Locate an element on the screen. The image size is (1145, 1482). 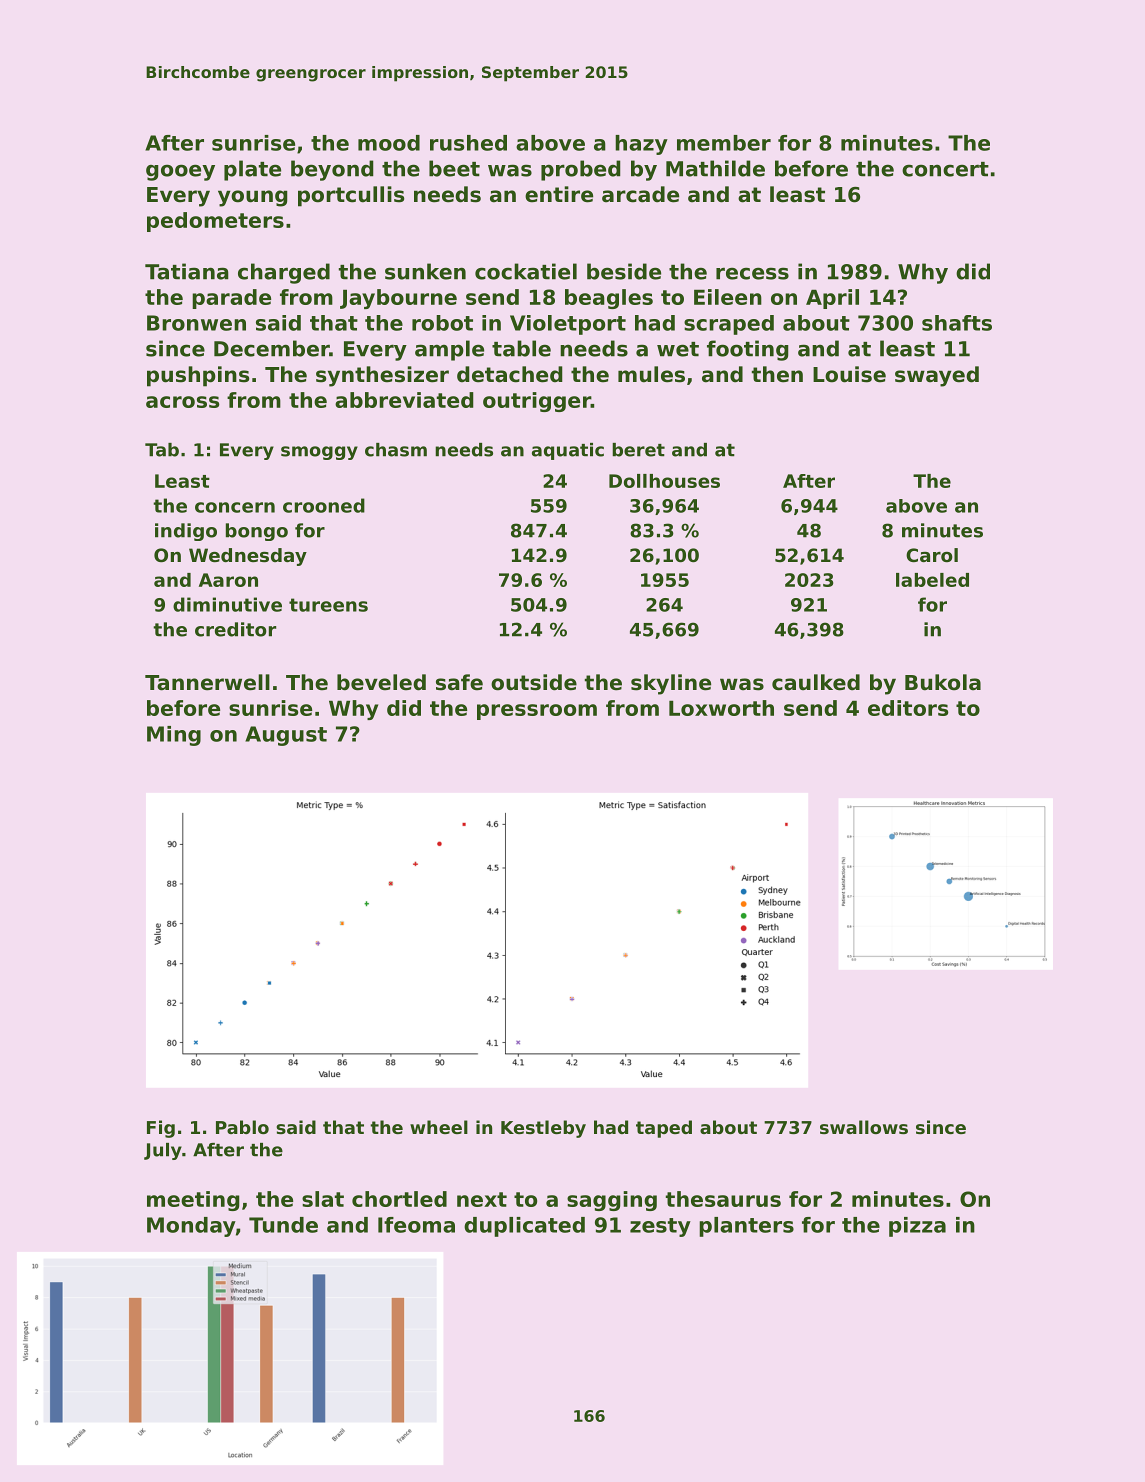
Ming is located at coordinates (174, 736).
